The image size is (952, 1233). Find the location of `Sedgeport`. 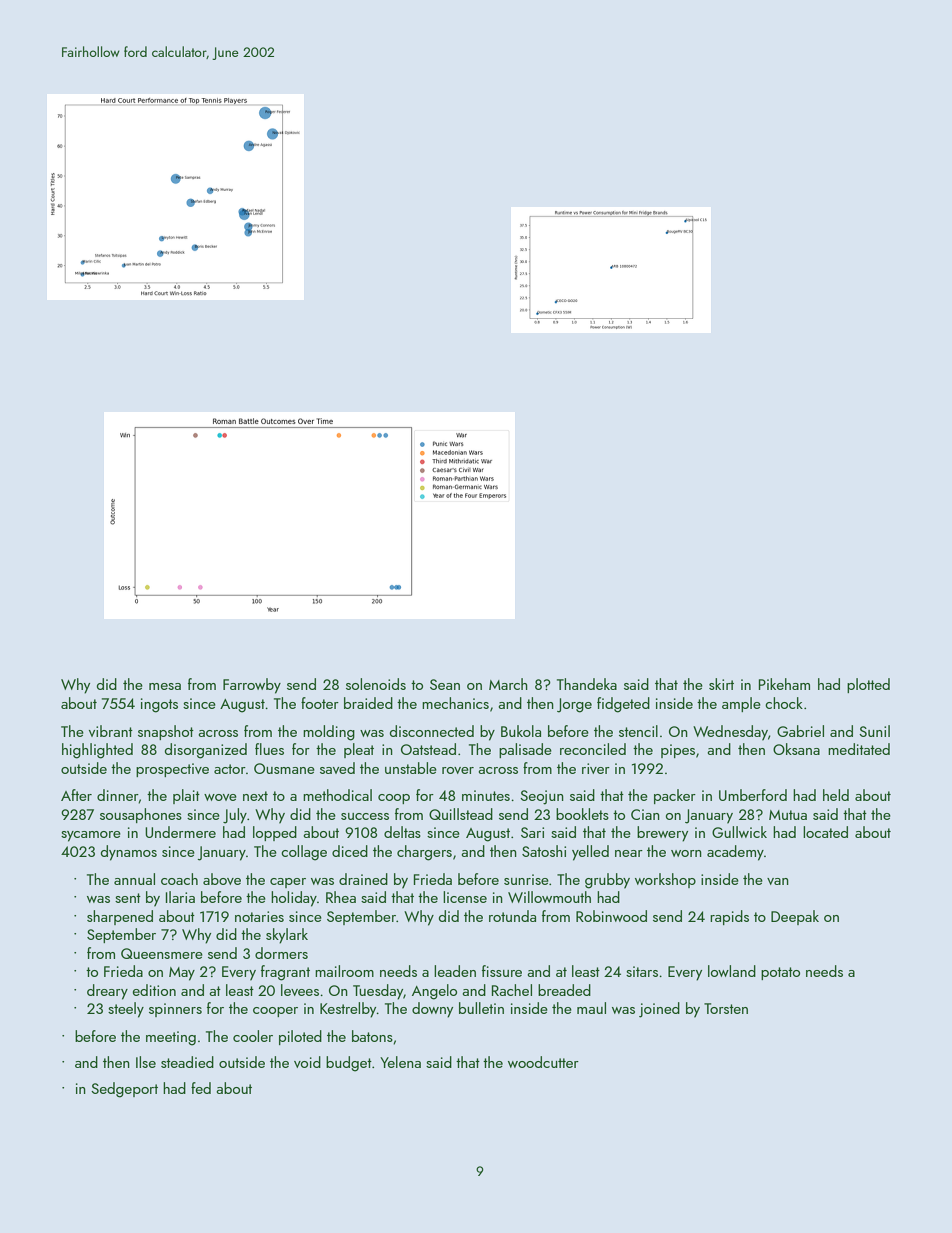

Sedgeport is located at coordinates (124, 1090).
